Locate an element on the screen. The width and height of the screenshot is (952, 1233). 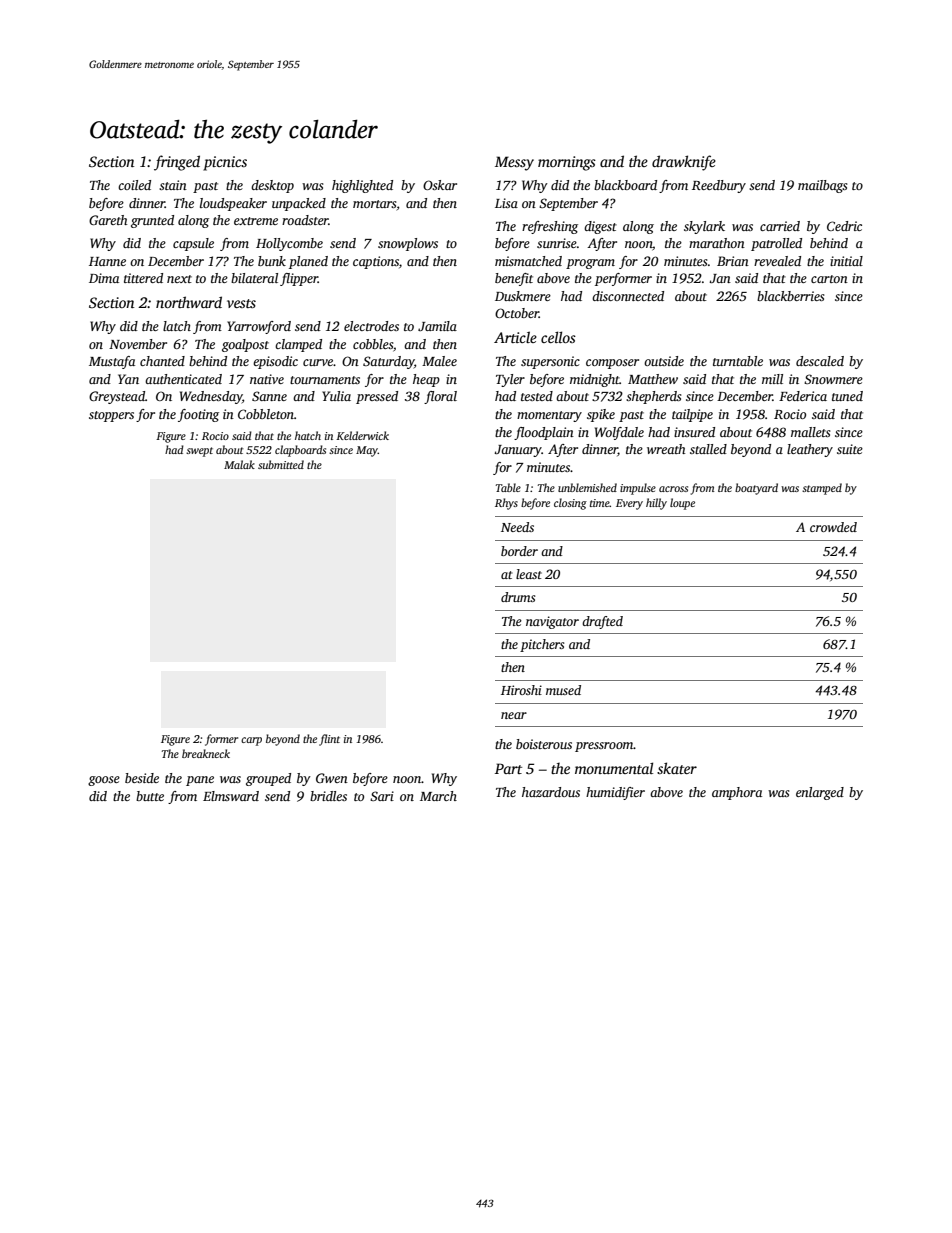
border is located at coordinates (519, 551).
